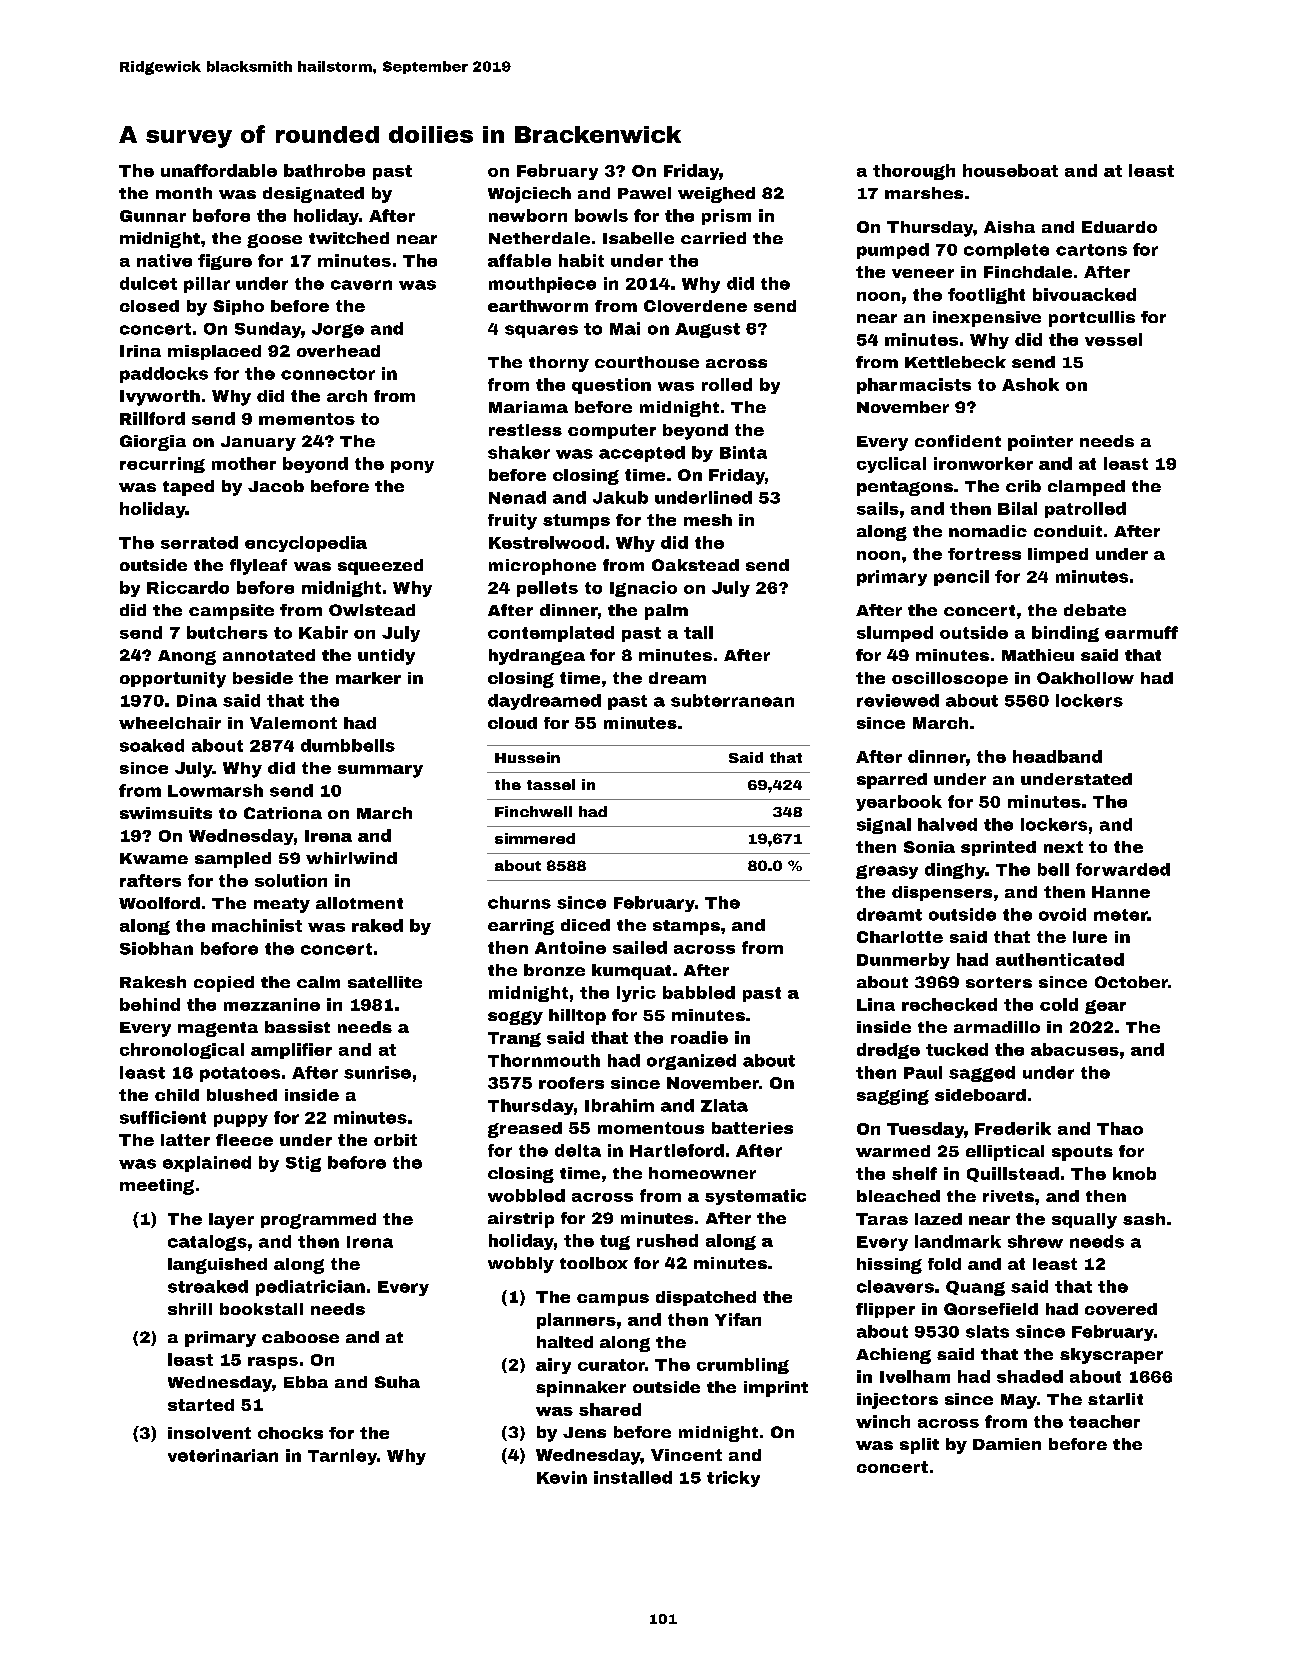 Image resolution: width=1297 pixels, height=1678 pixels. I want to click on amplifier, so click(291, 1051).
